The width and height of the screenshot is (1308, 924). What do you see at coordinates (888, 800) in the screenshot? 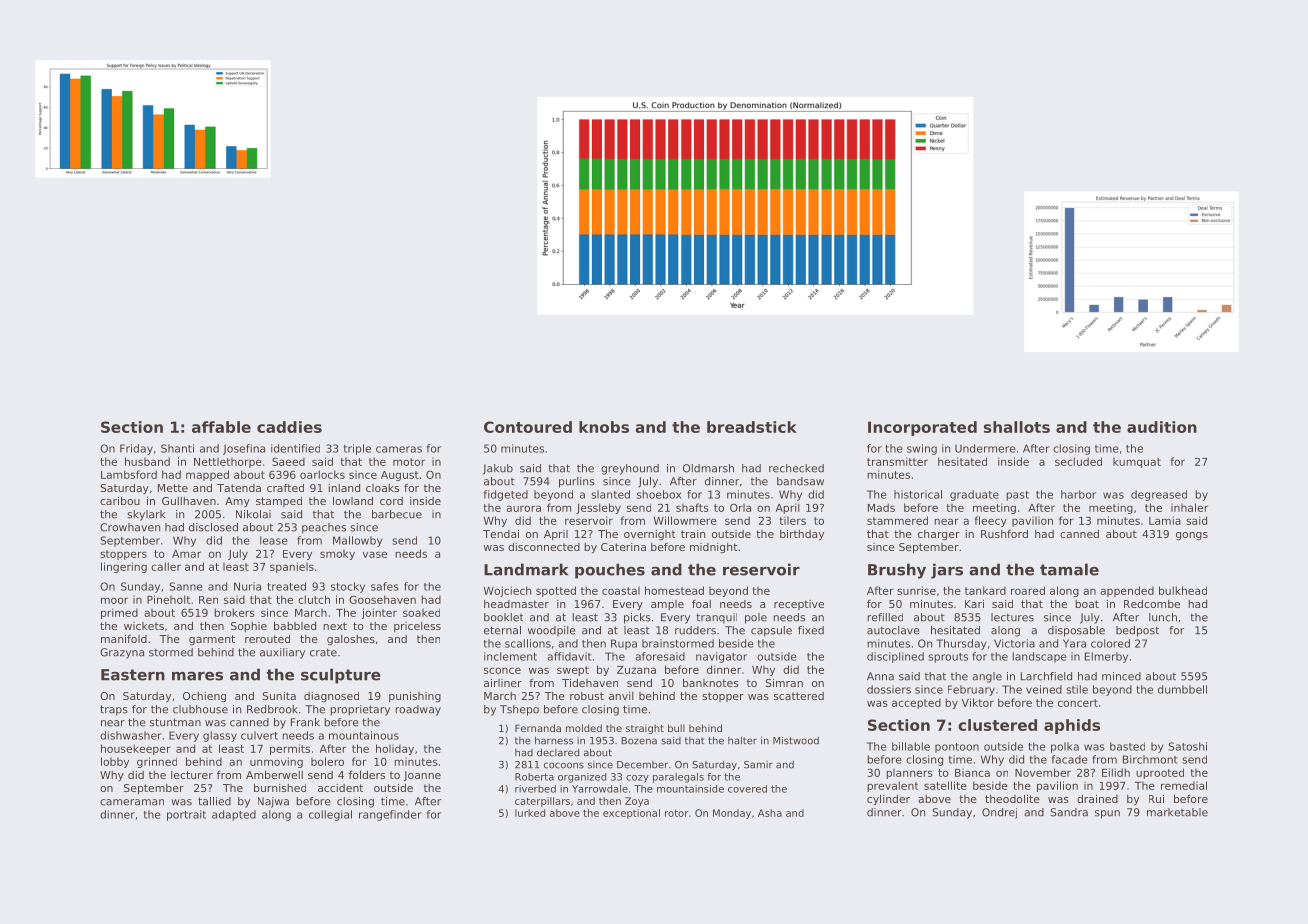
I see `cylinder` at bounding box center [888, 800].
